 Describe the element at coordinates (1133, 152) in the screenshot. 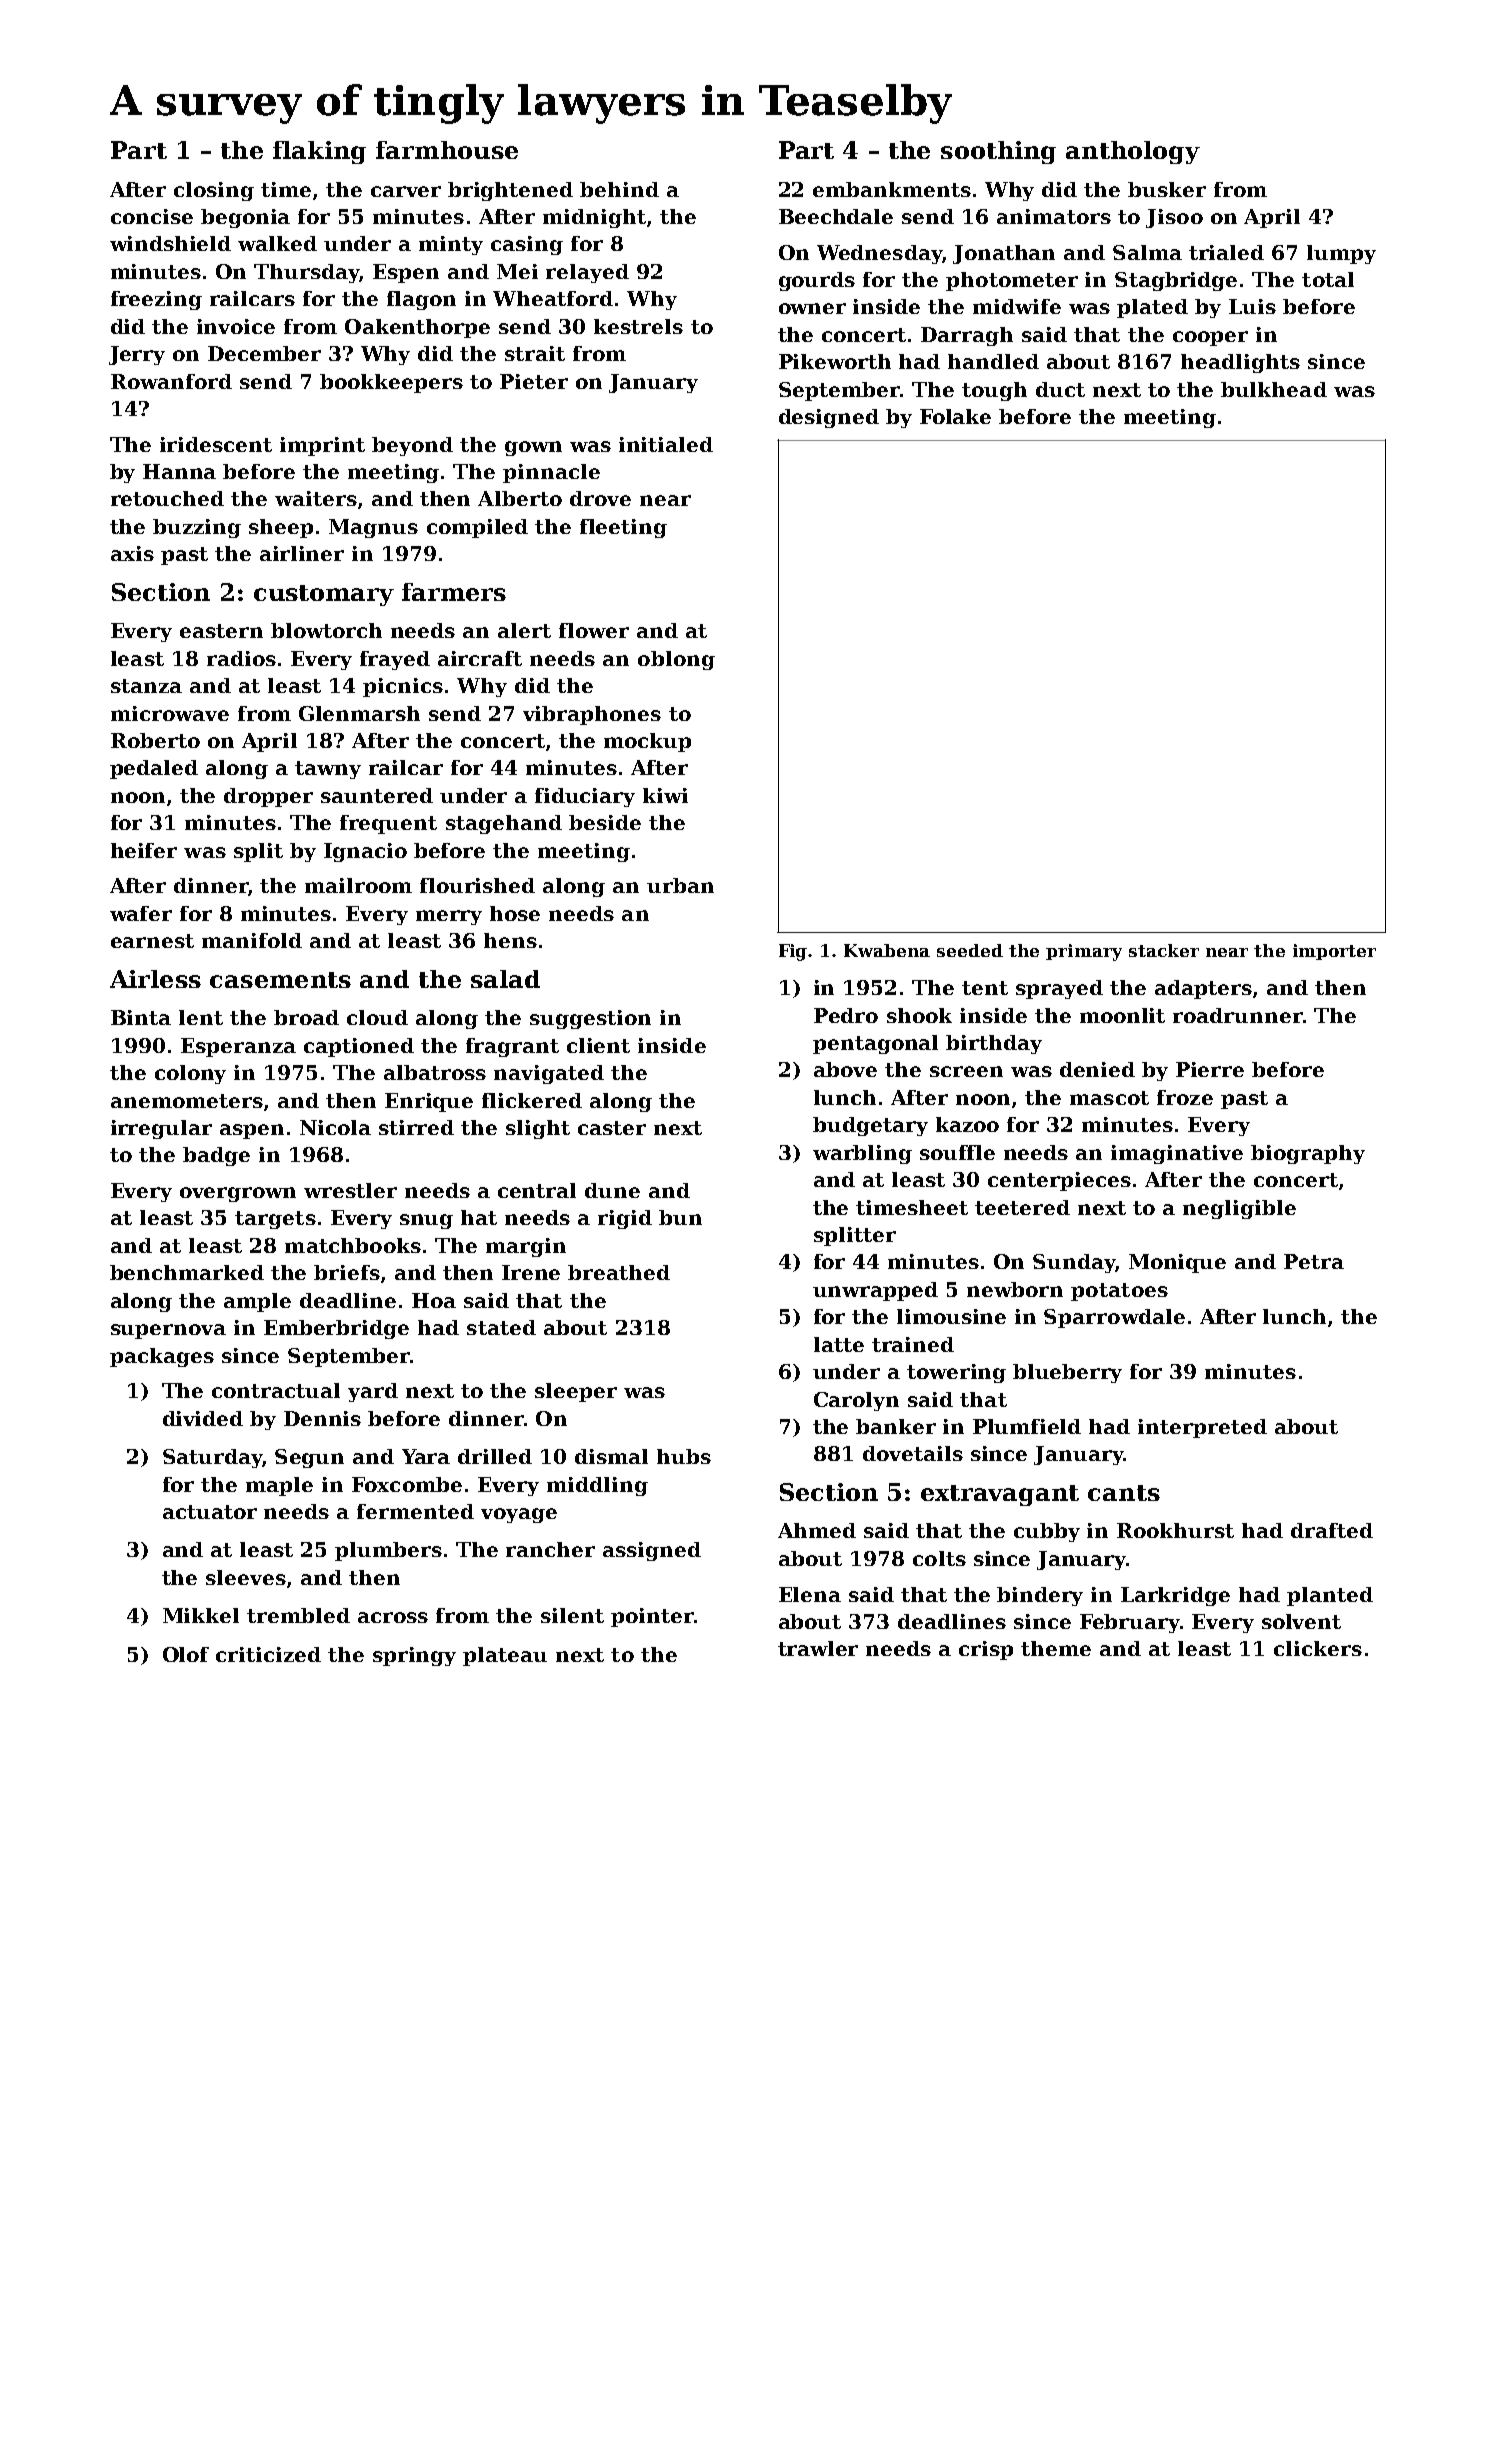

I see `anthology` at that location.
